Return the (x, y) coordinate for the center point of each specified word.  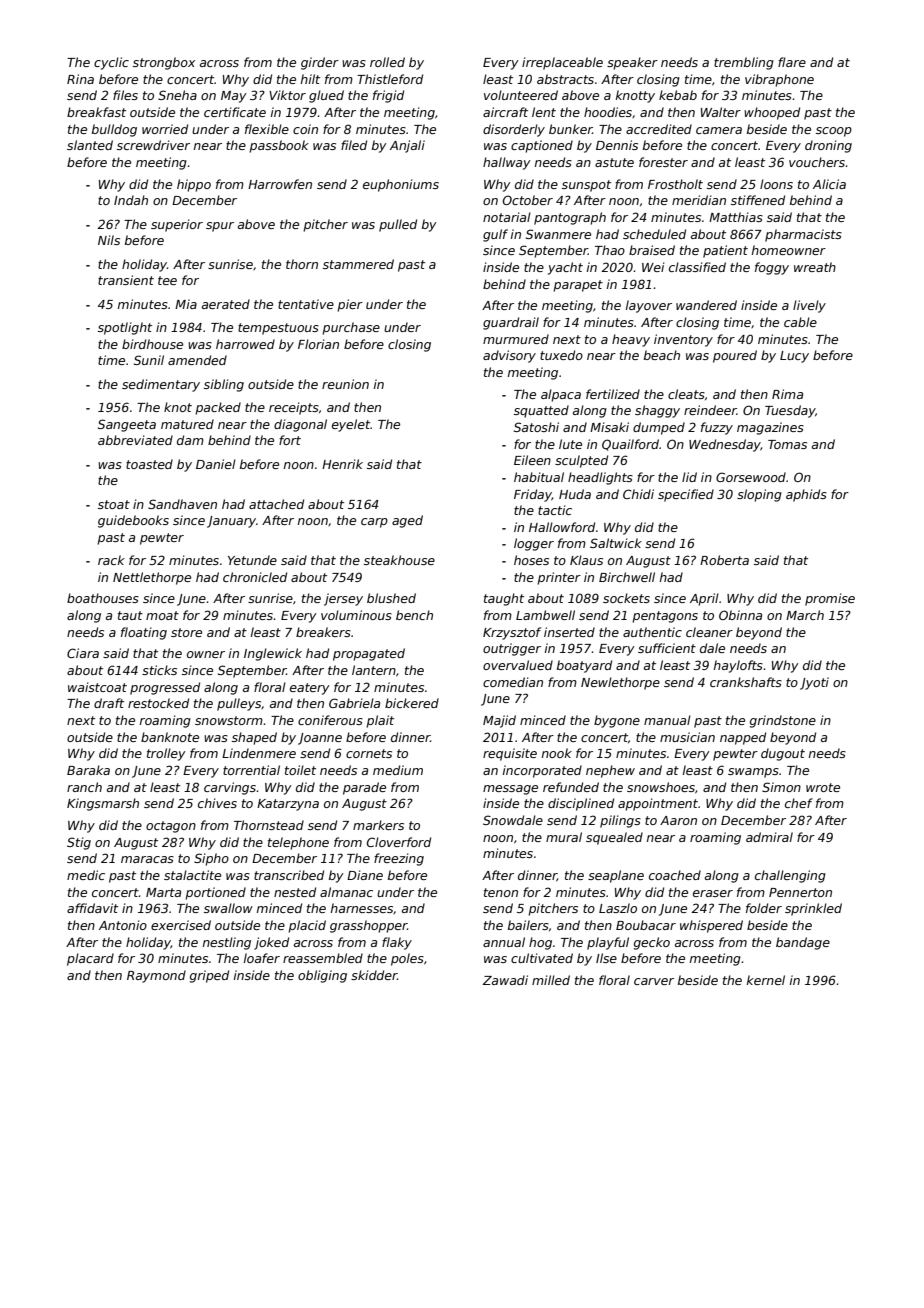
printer (559, 578)
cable (800, 322)
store (186, 632)
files (125, 95)
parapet (578, 286)
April (704, 599)
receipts (294, 408)
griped (209, 976)
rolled (387, 62)
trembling (744, 63)
